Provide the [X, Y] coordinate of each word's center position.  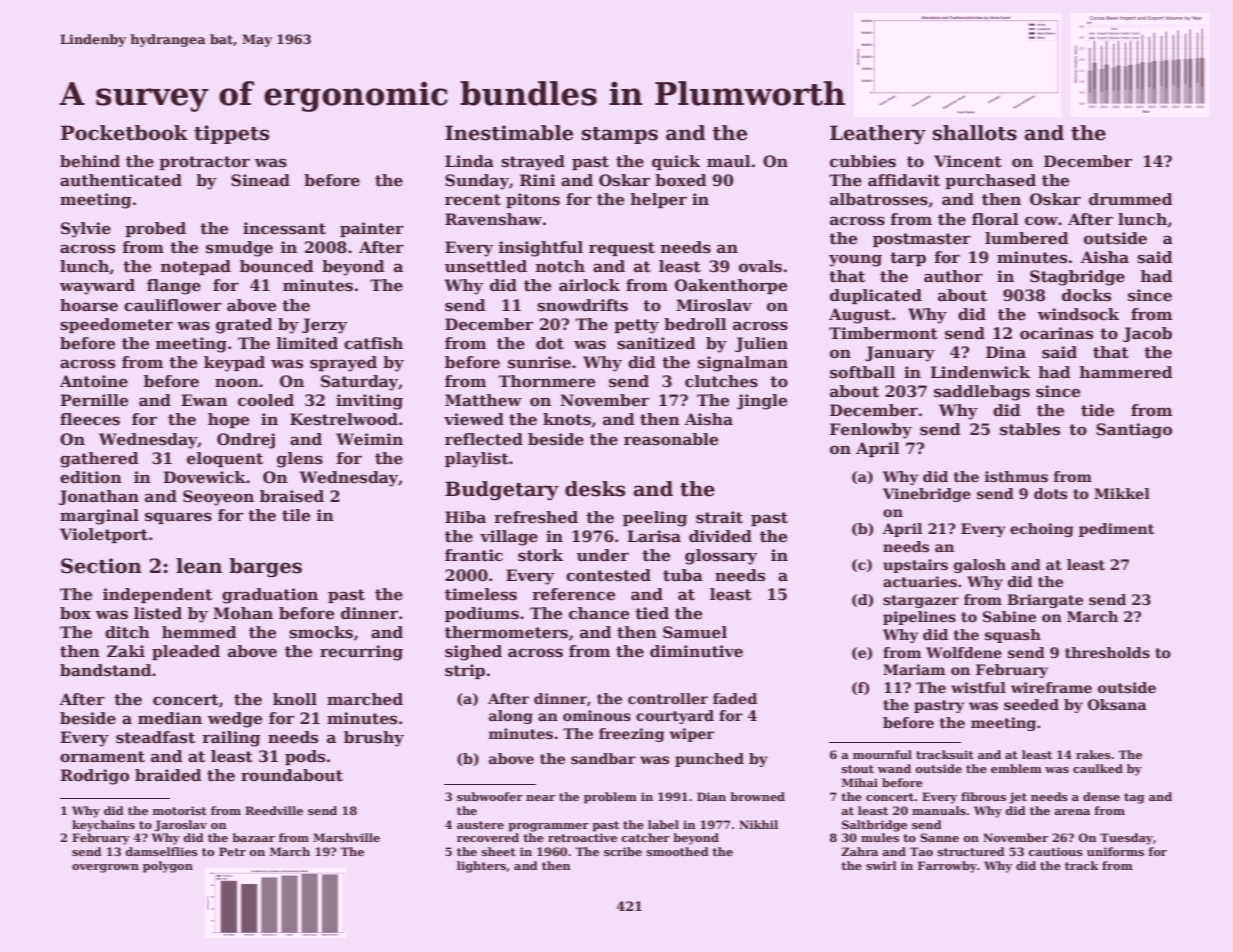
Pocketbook [124, 133]
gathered [99, 460]
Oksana [1117, 704]
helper [659, 200]
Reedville [274, 810]
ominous [597, 715]
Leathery [878, 134]
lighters [481, 867]
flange [174, 287]
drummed [1131, 199]
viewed [474, 419]
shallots [975, 133]
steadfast [155, 737]
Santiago [1134, 431]
